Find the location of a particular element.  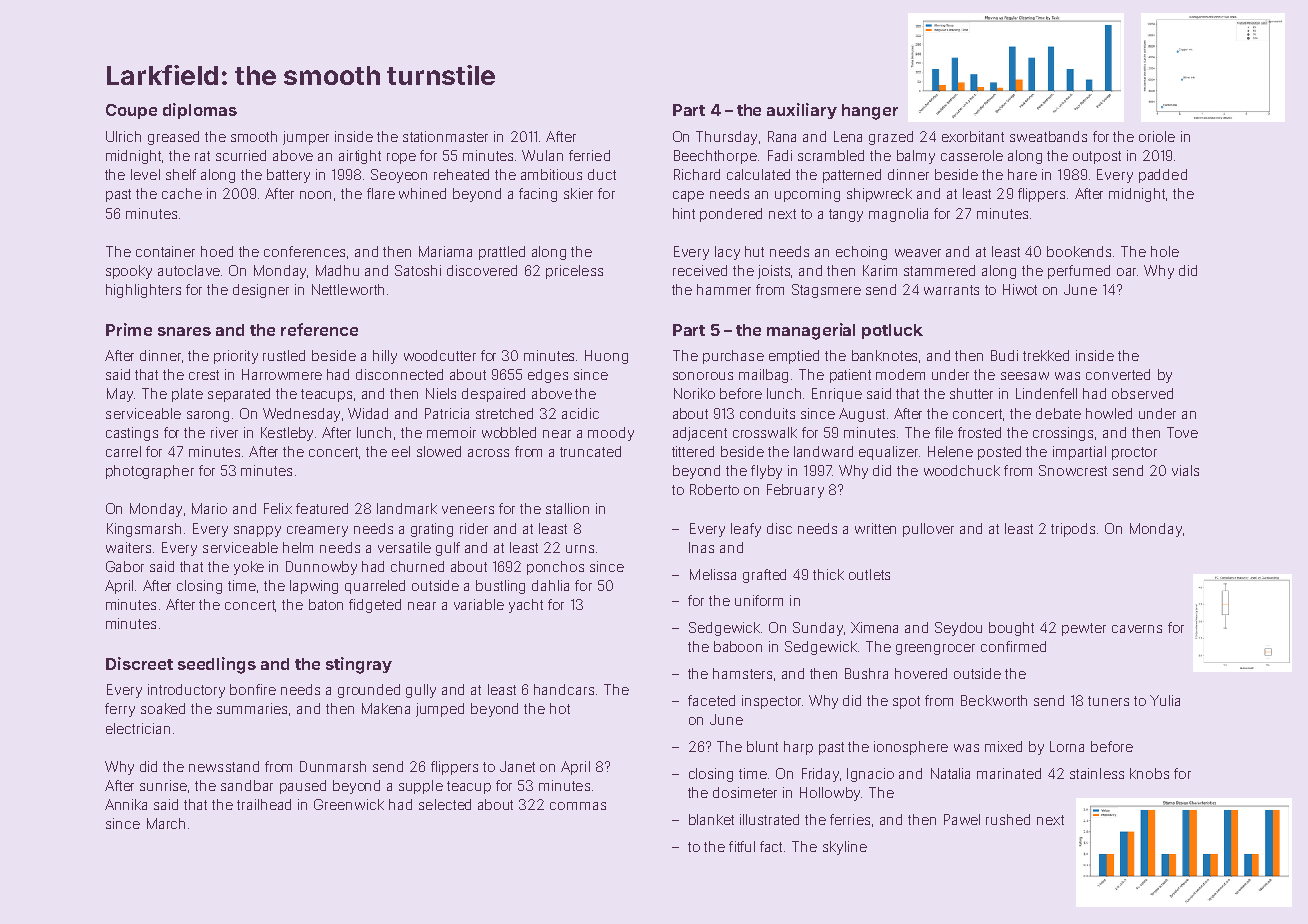

oriole is located at coordinates (1157, 136).
